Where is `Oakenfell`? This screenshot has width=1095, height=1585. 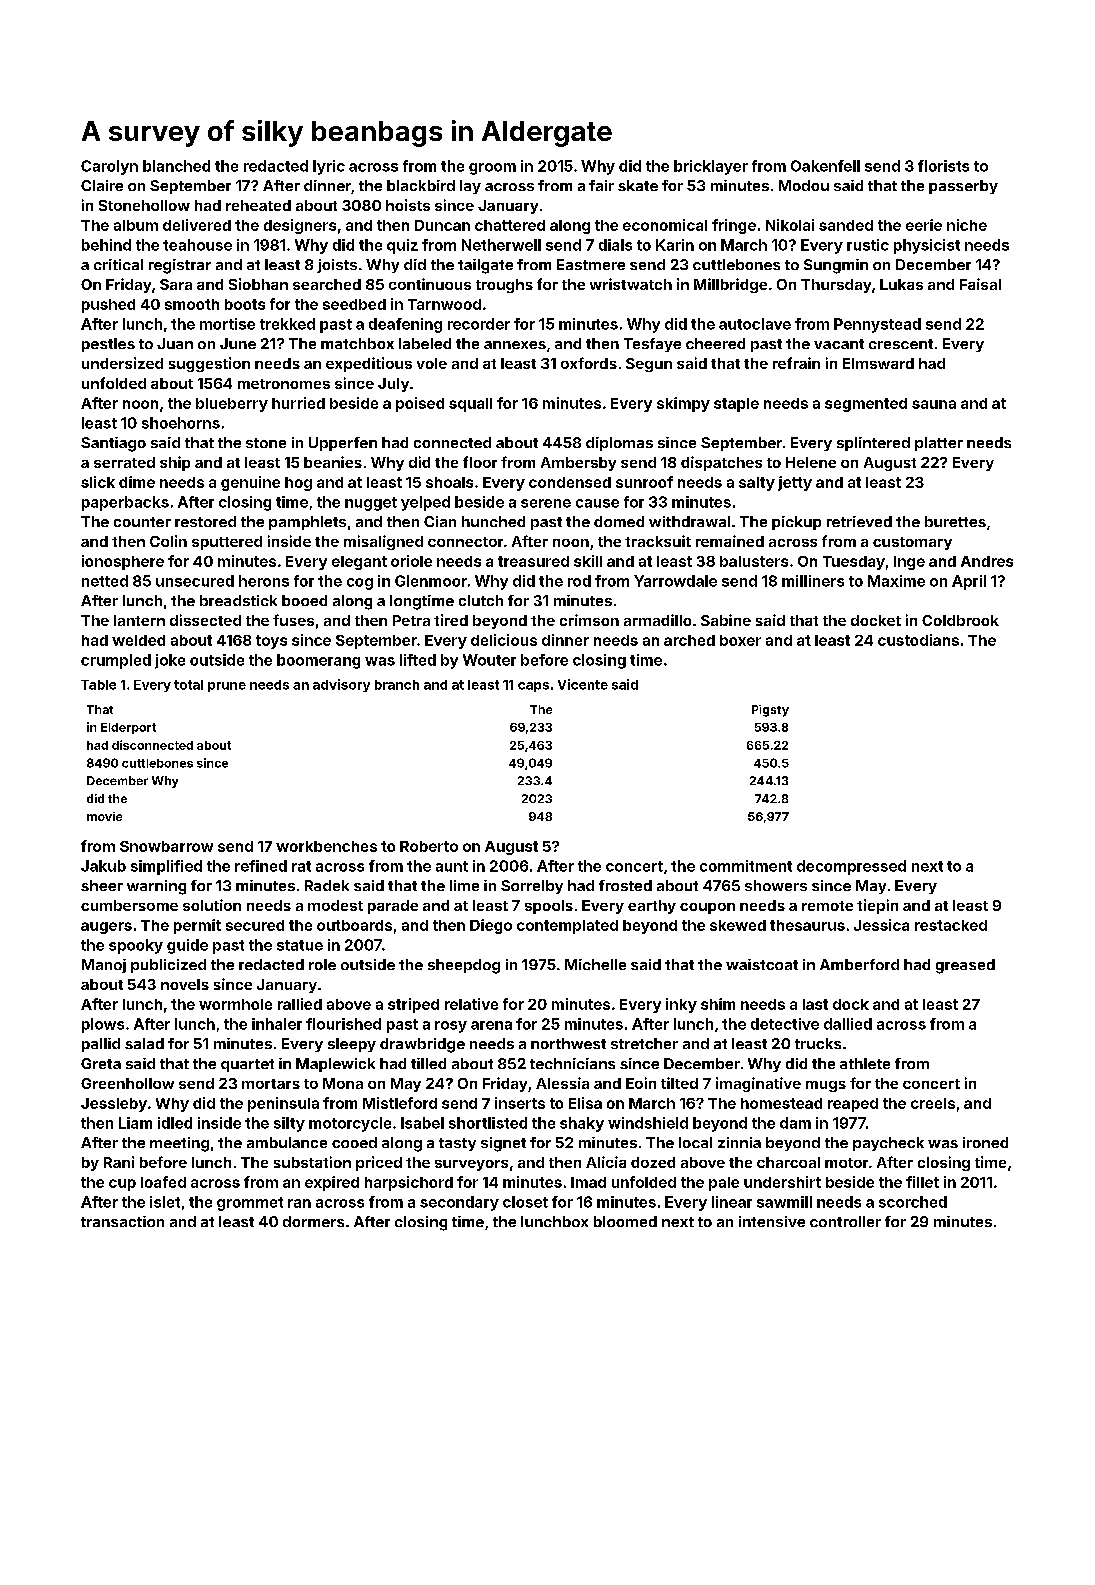 Oakenfell is located at coordinates (825, 166).
